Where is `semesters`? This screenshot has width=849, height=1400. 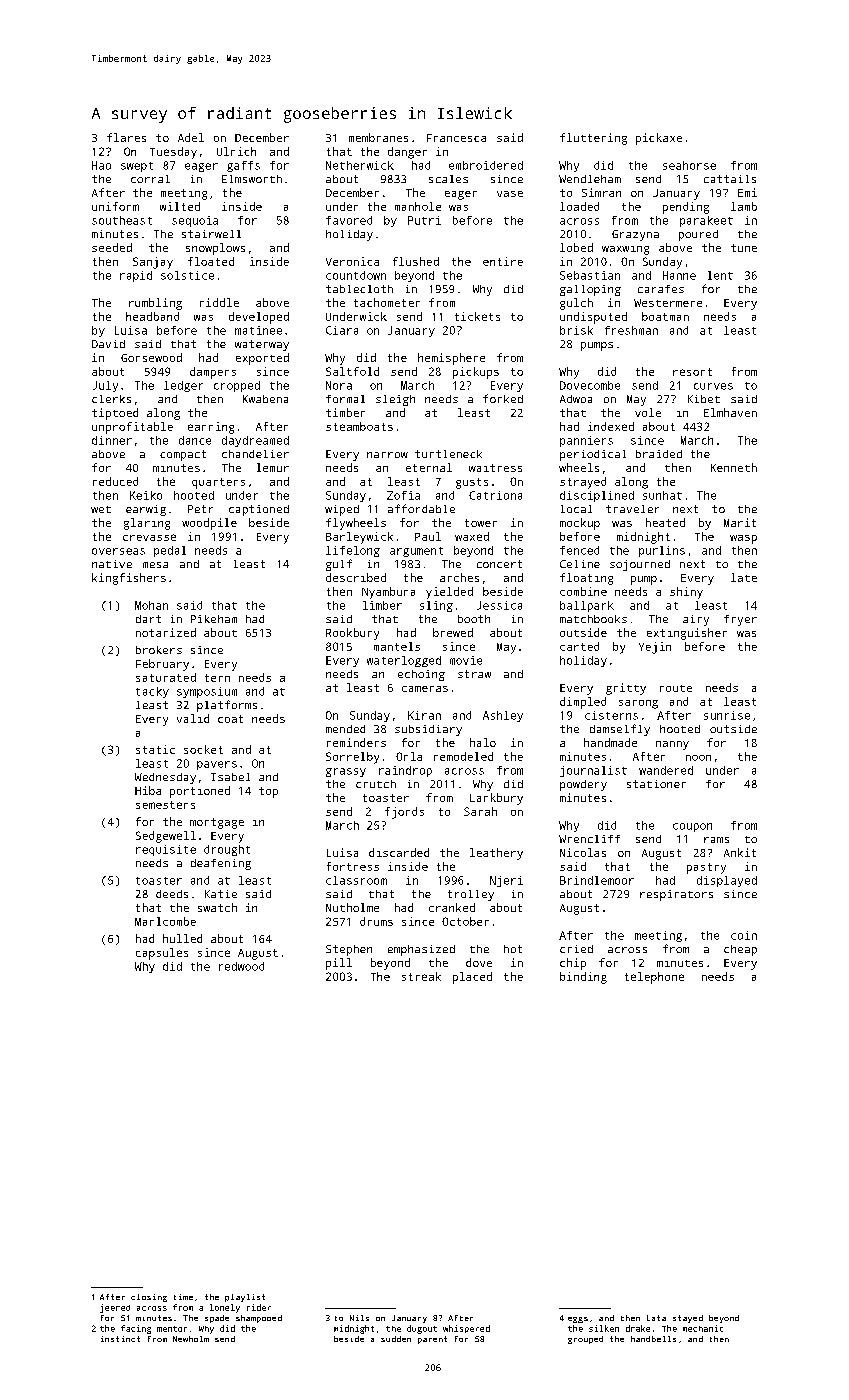 semesters is located at coordinates (165, 805).
